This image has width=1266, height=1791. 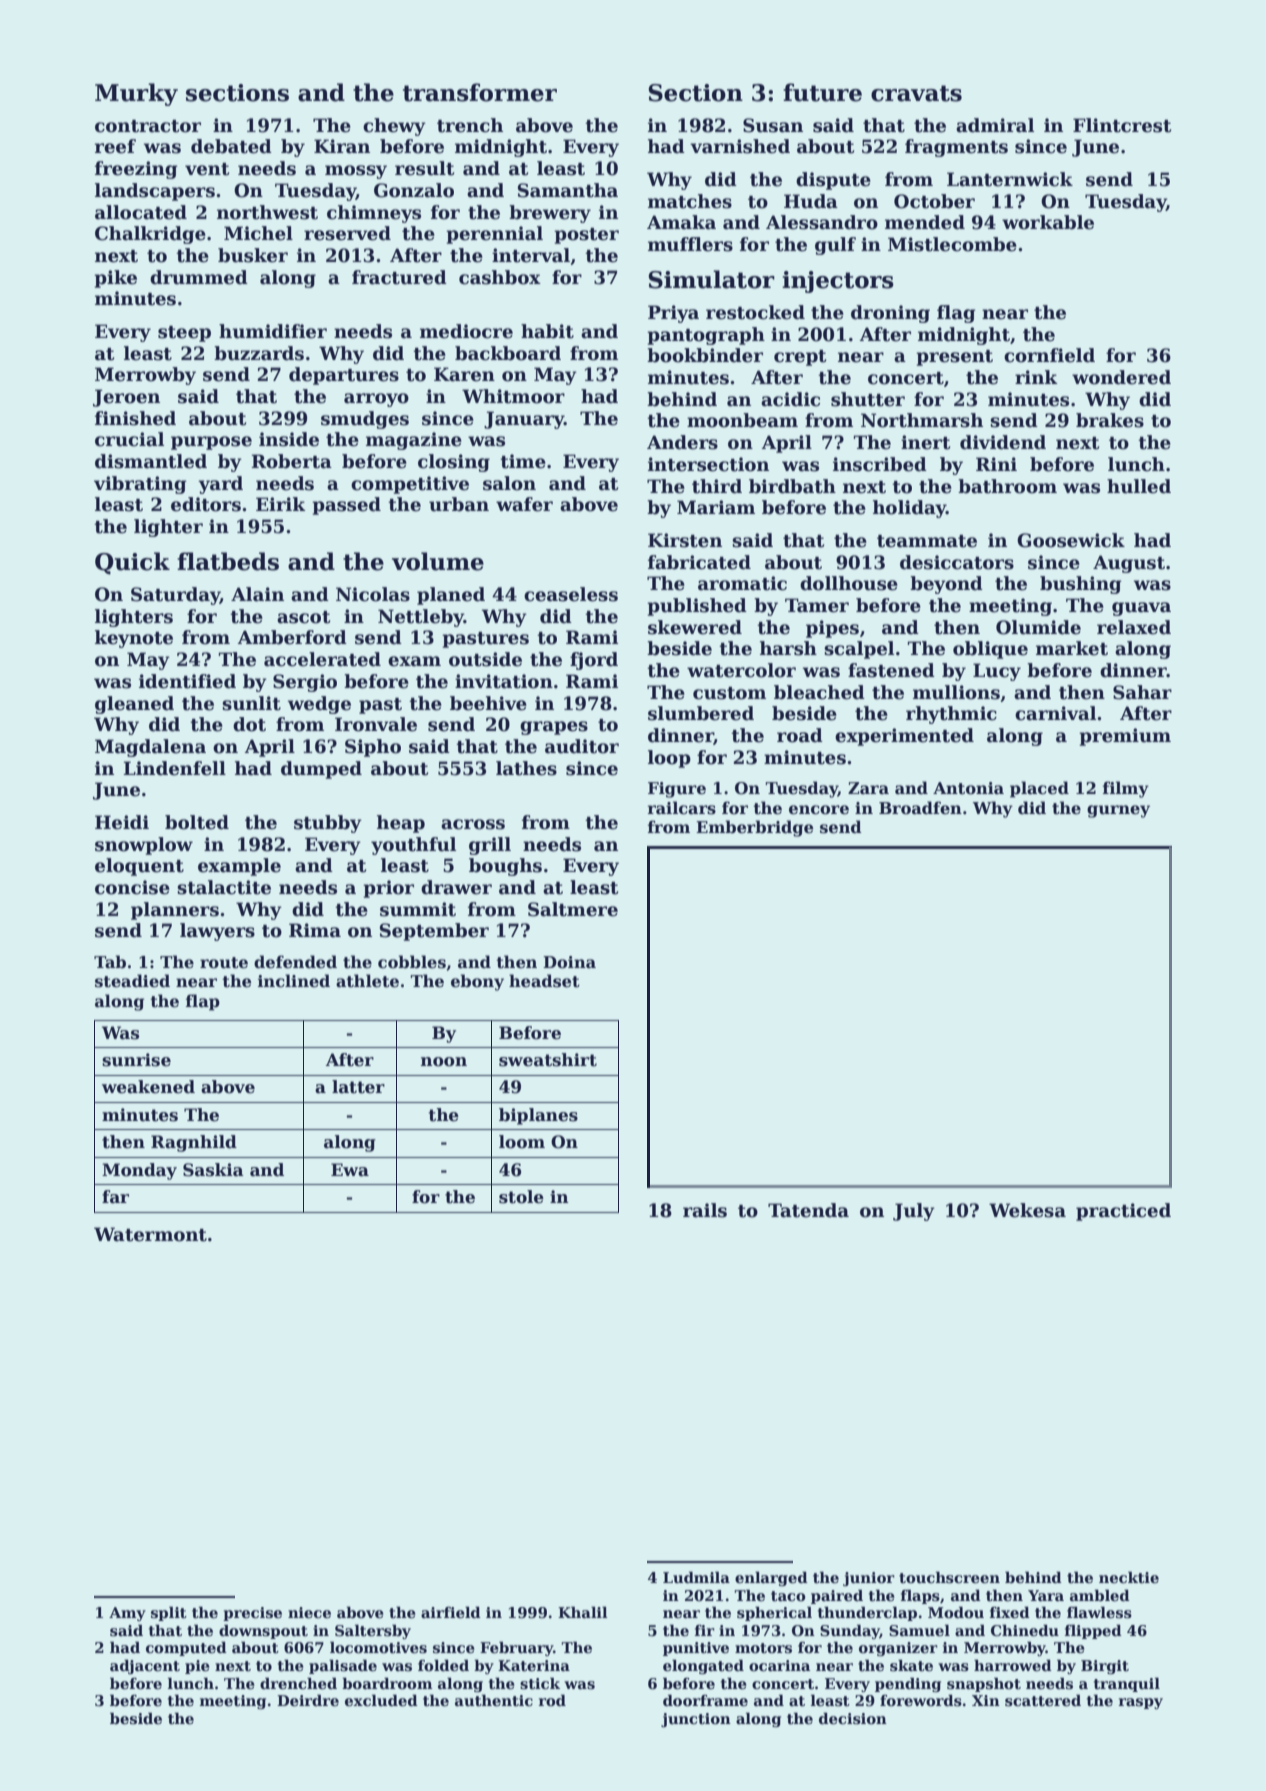 What do you see at coordinates (1027, 1210) in the image?
I see `Wekesa` at bounding box center [1027, 1210].
